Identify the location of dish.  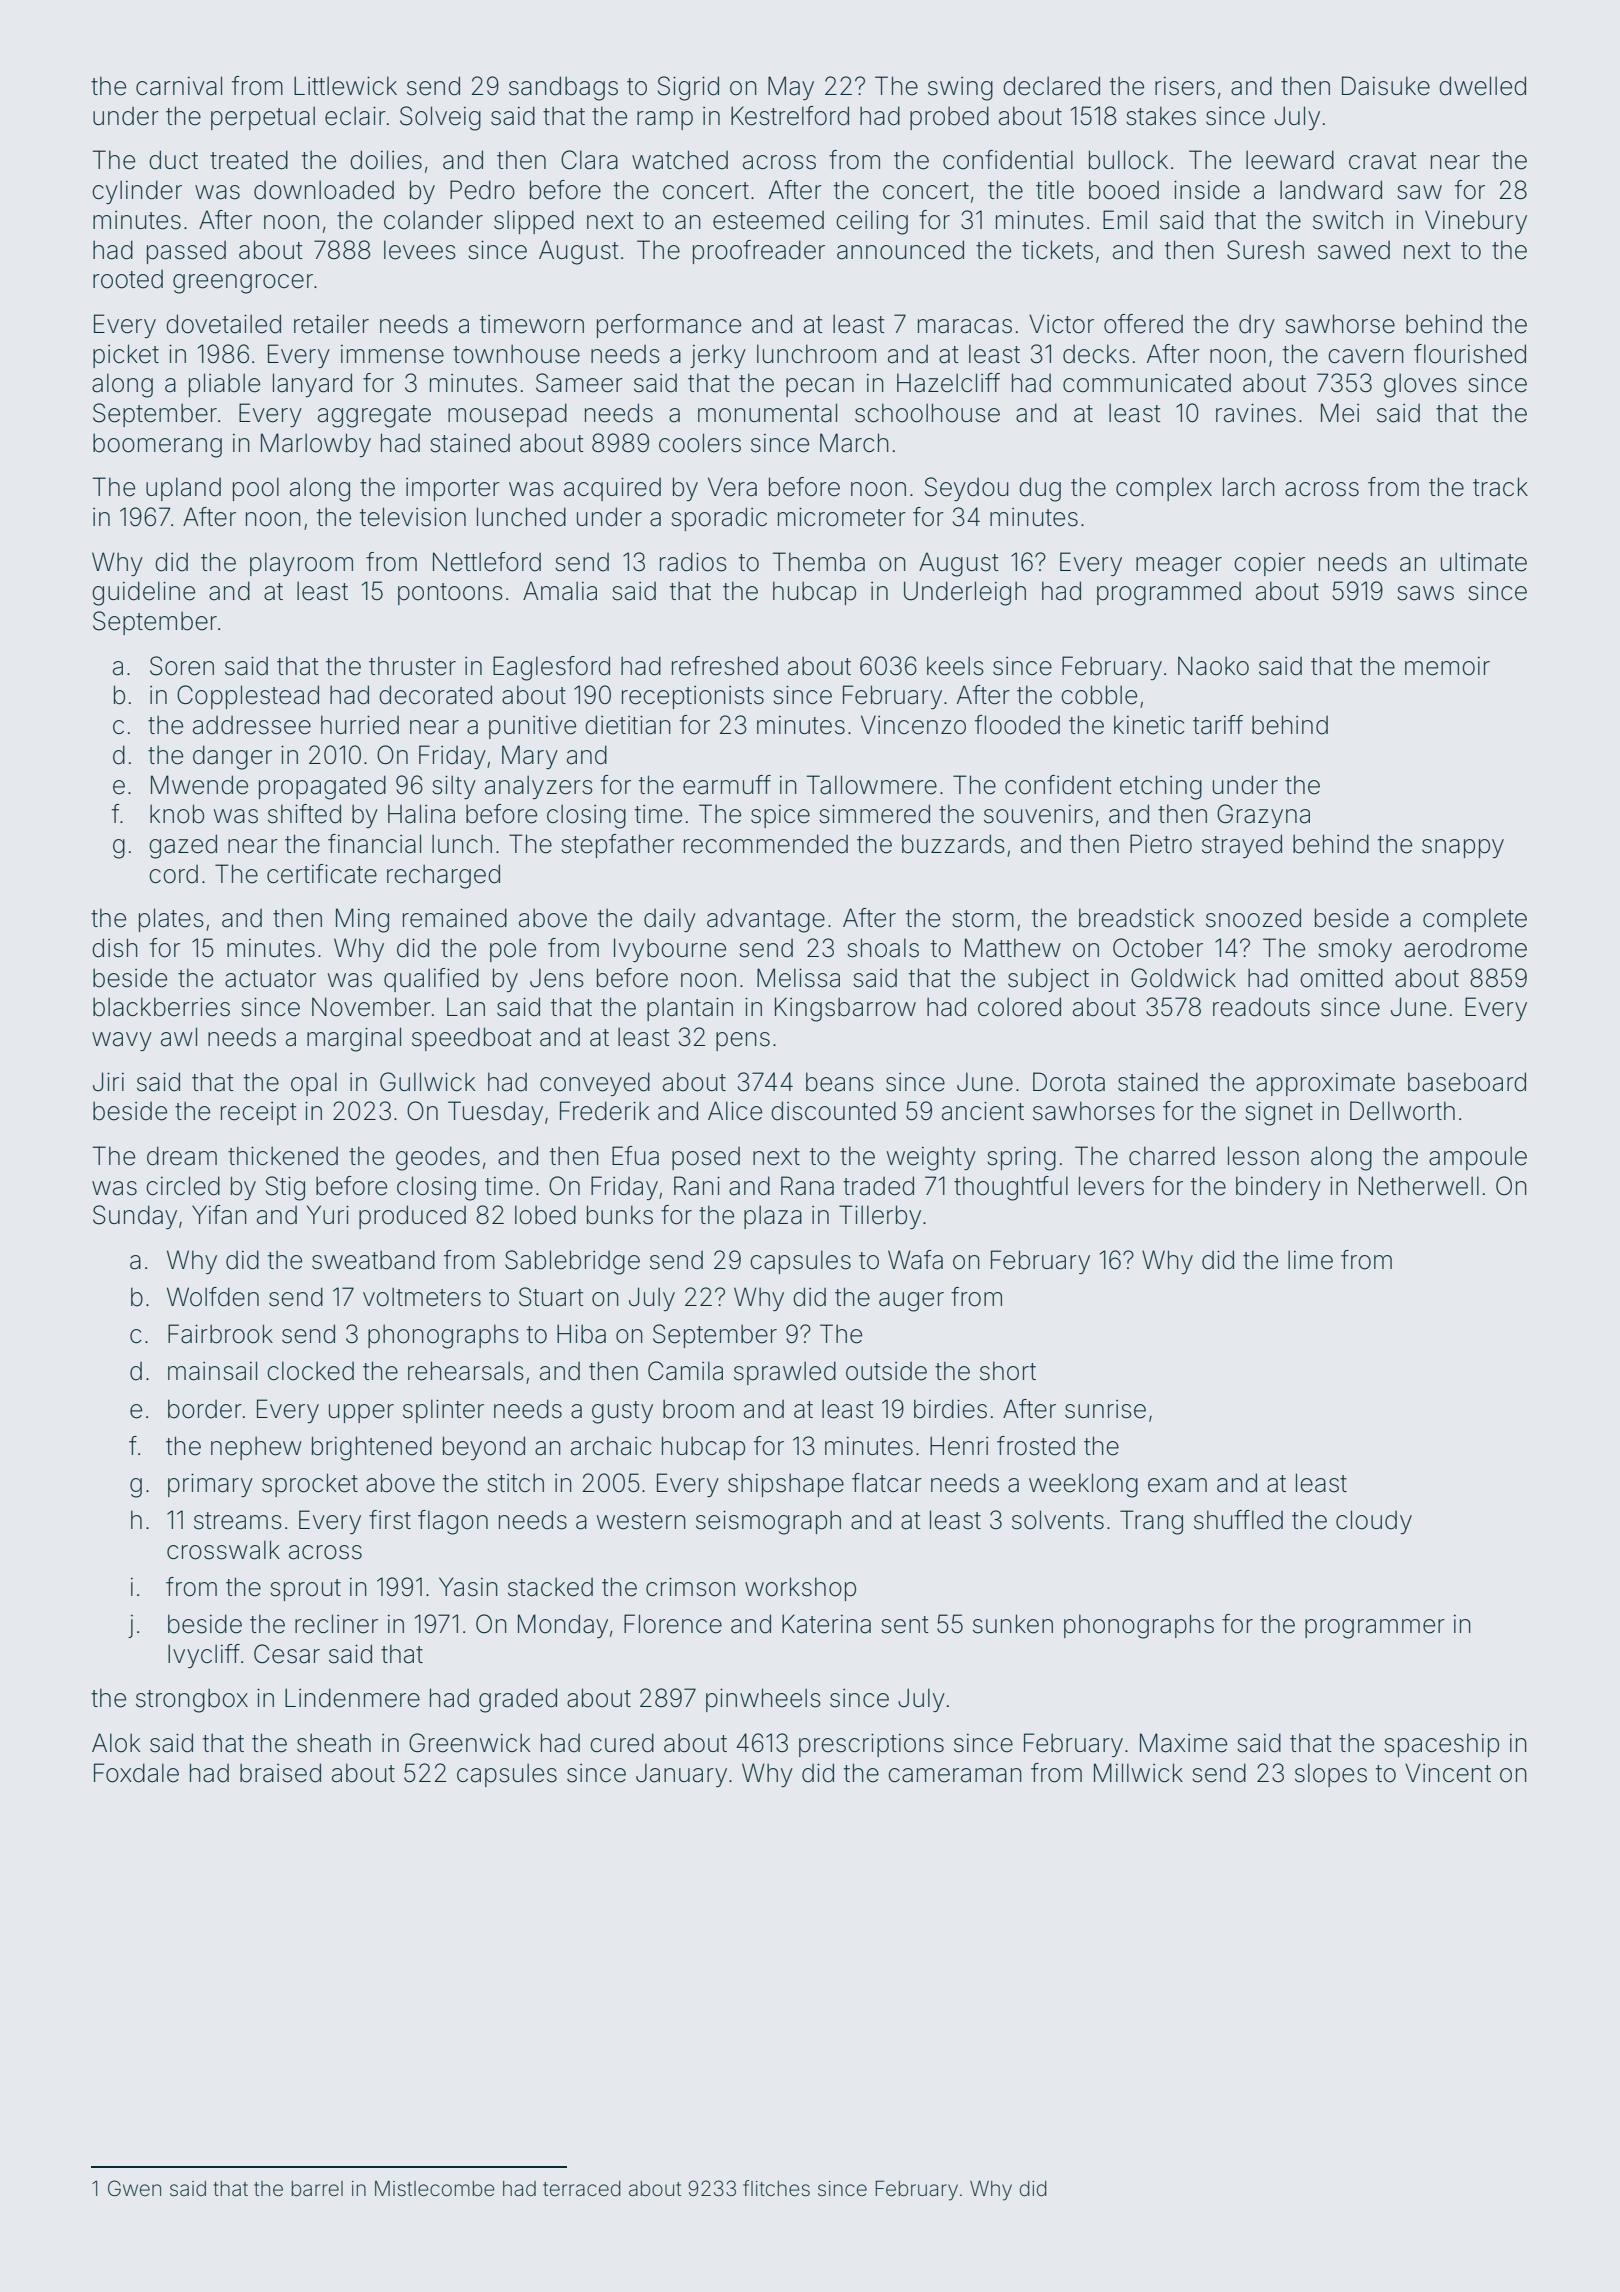
(115, 948).
